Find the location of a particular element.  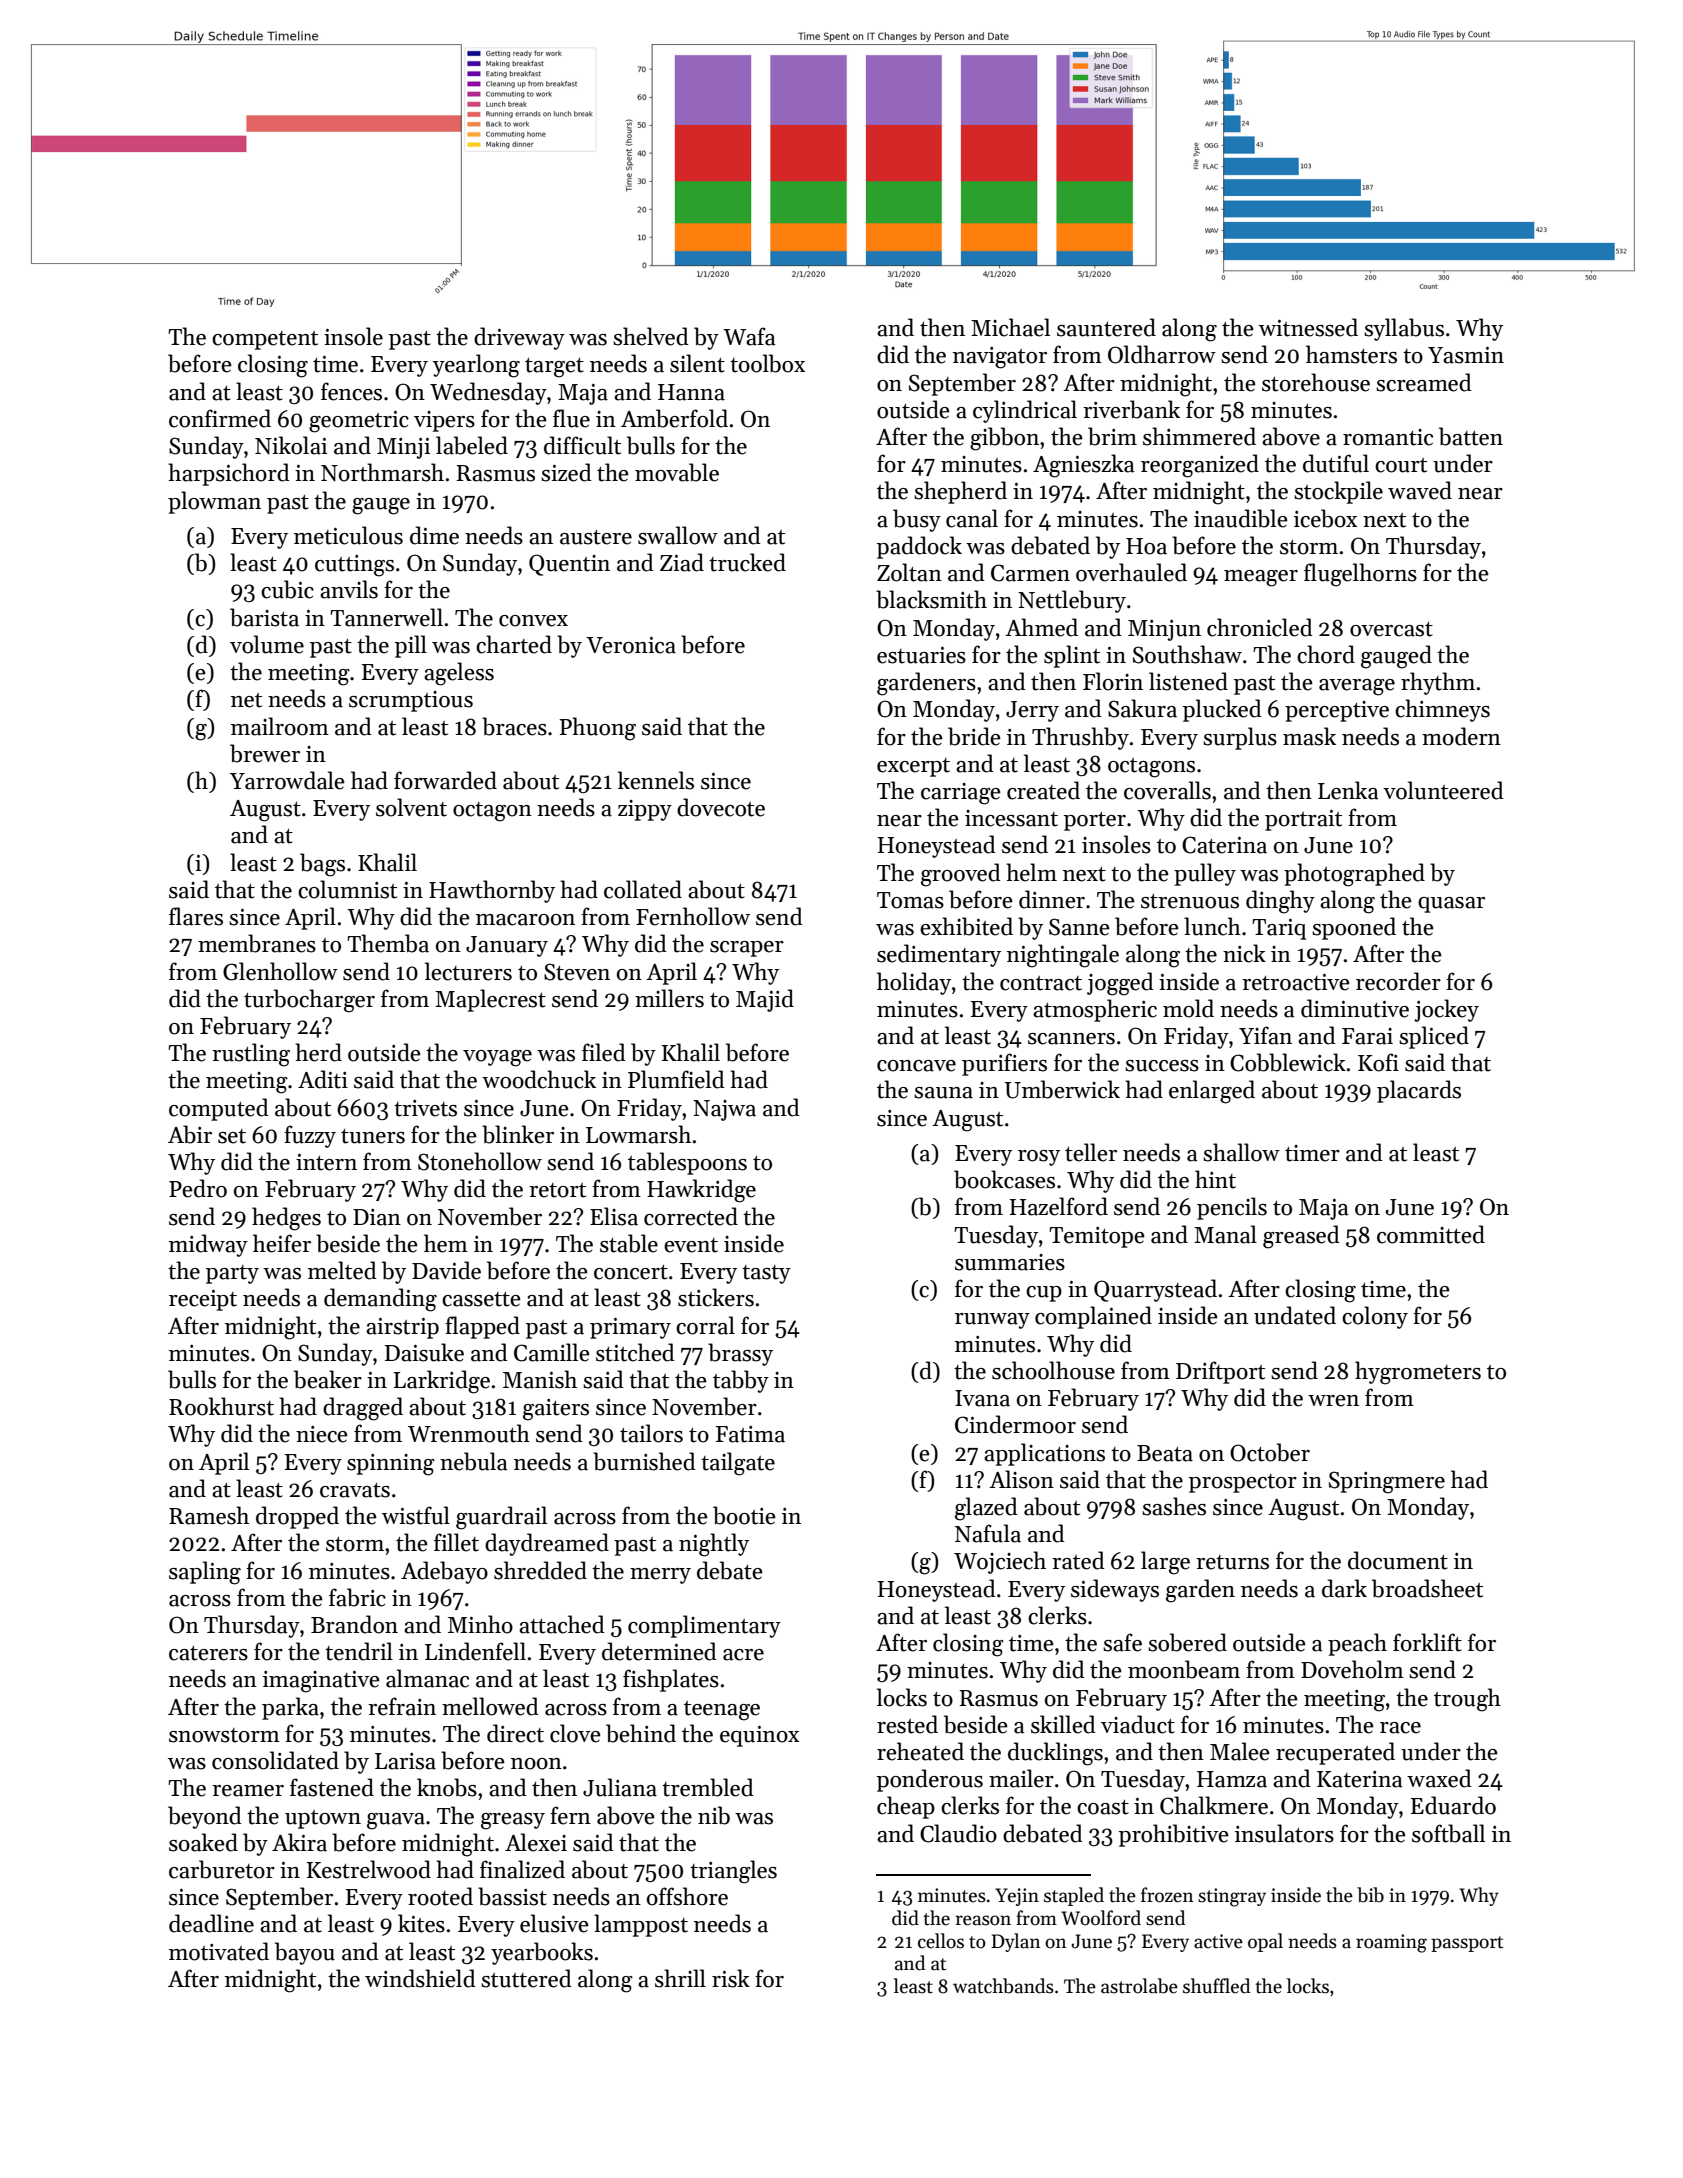

Tannerwell is located at coordinates (386, 617).
